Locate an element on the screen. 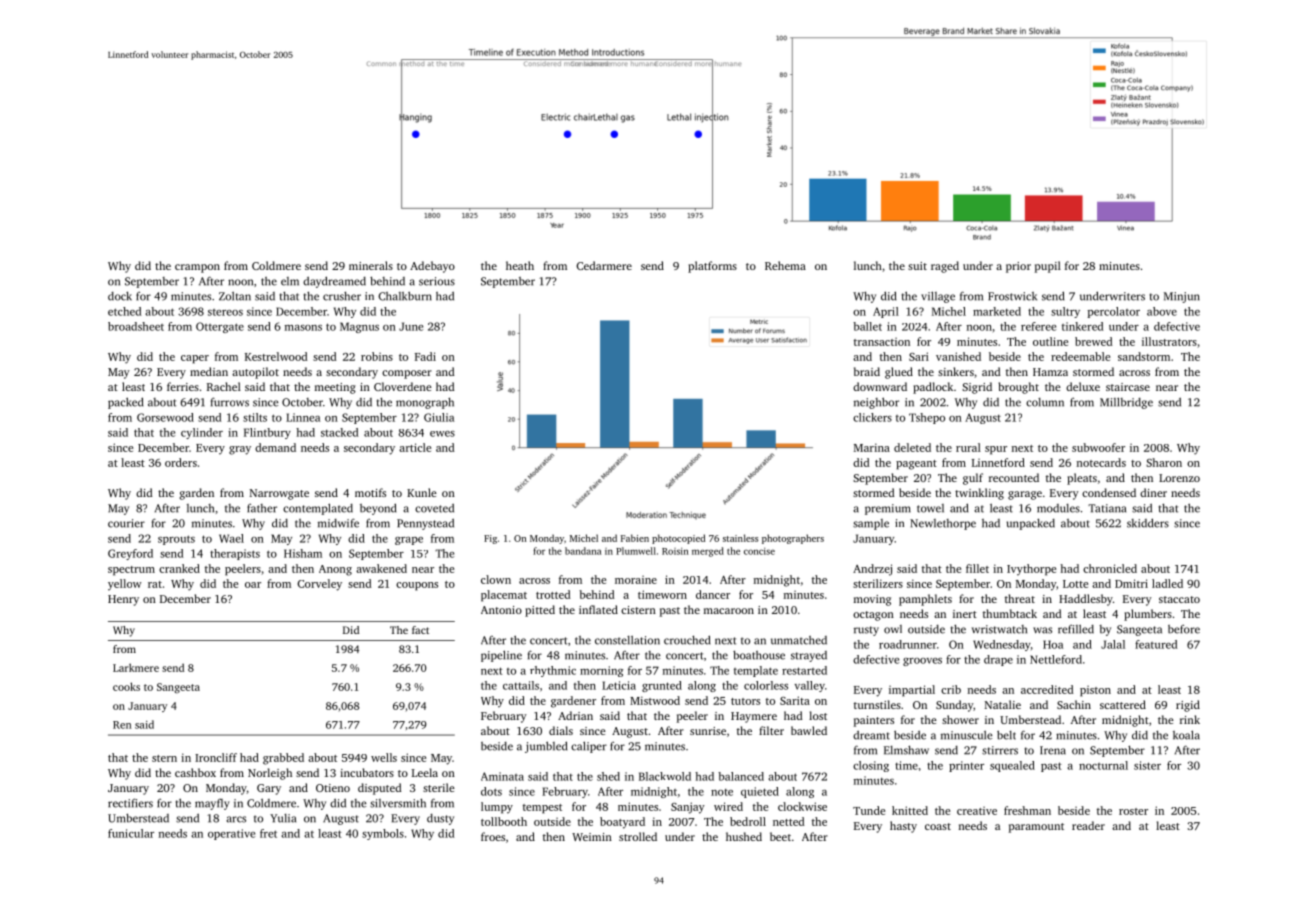  composer is located at coordinates (407, 374).
